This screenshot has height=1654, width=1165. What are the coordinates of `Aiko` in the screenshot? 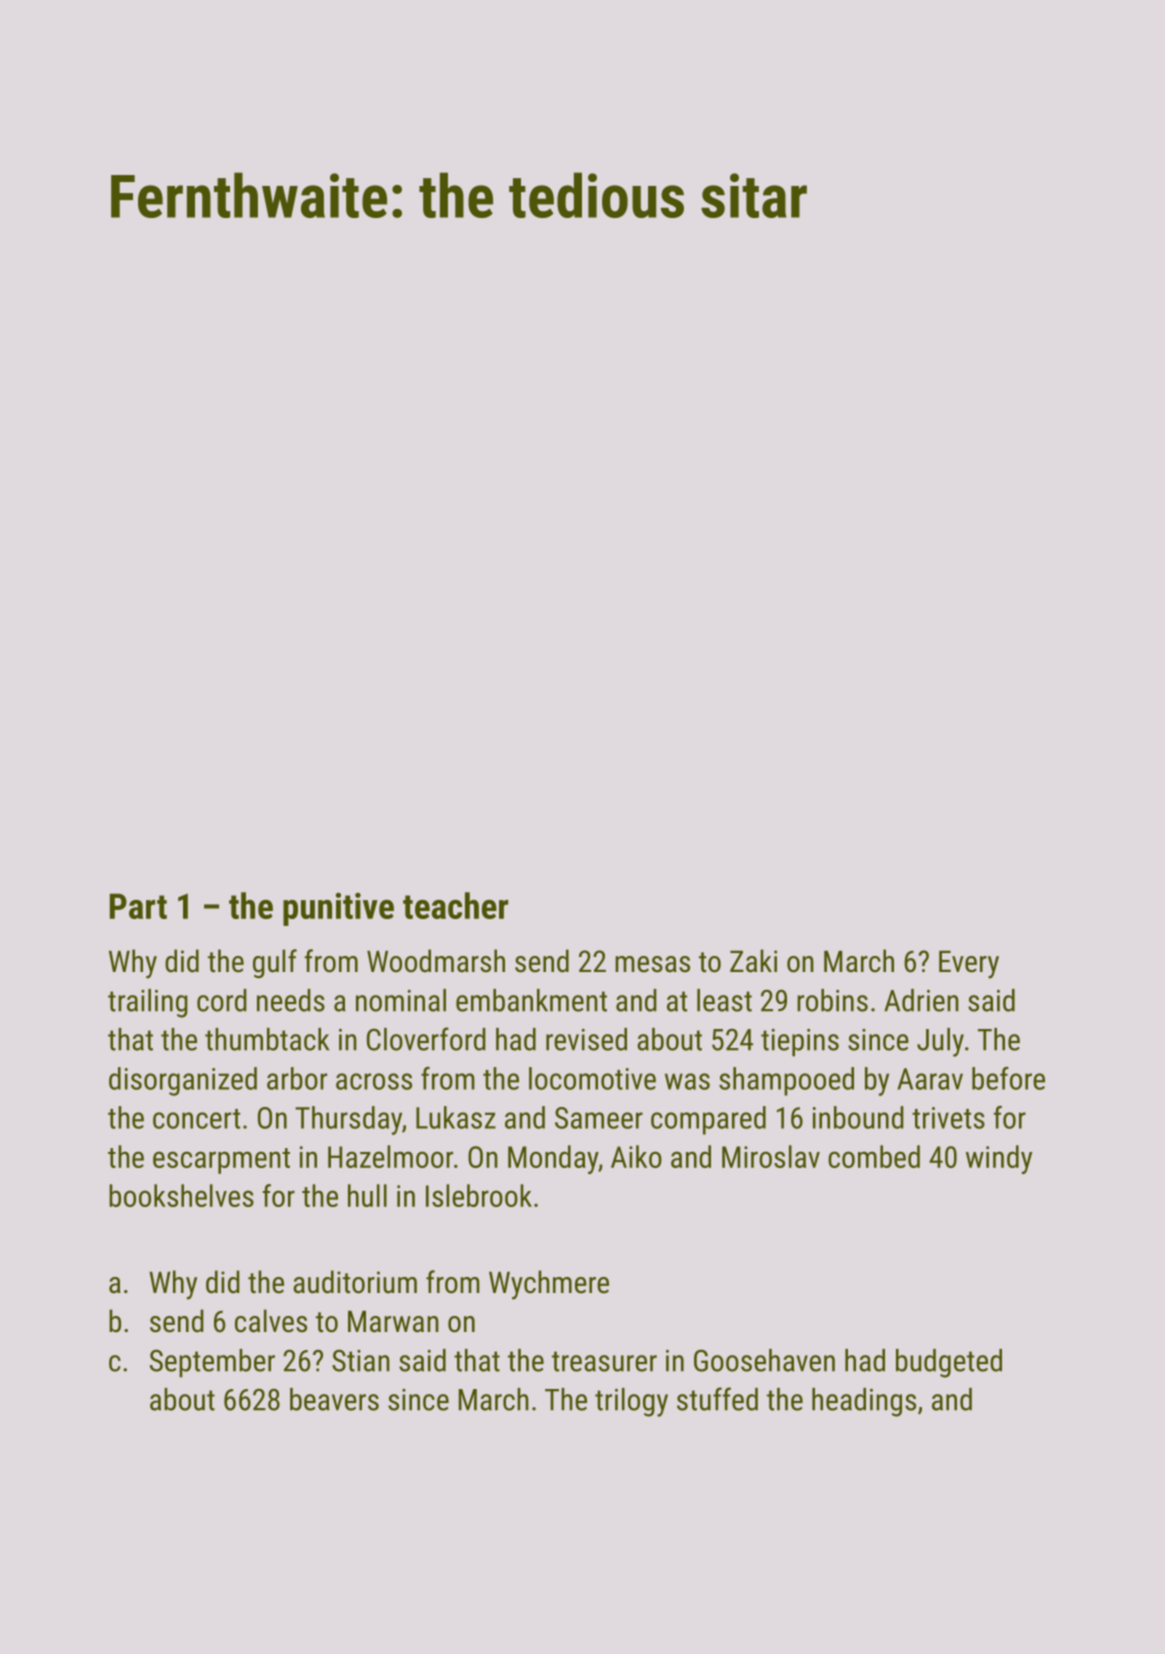 It's located at (636, 1156).
